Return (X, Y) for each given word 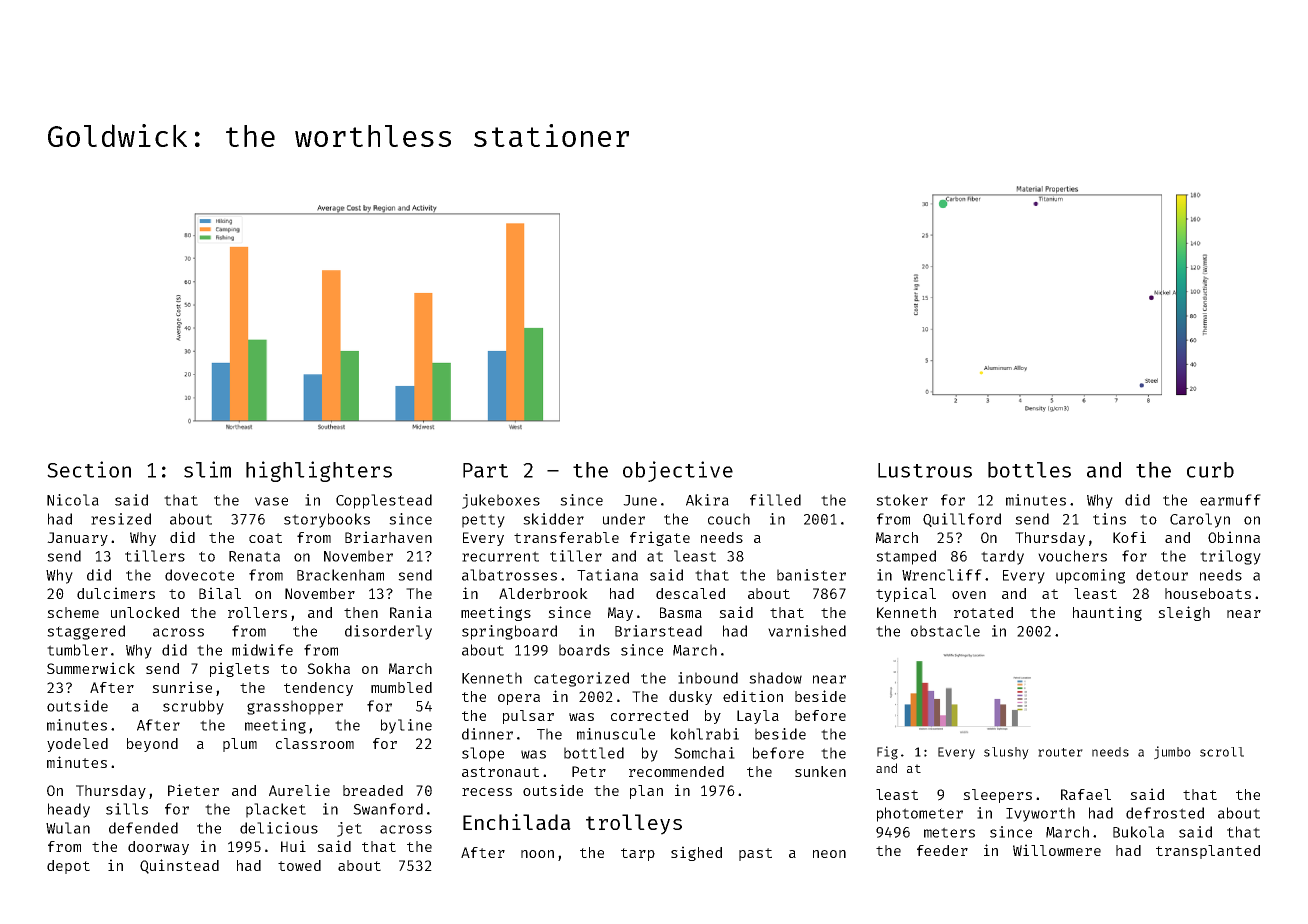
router (1060, 752)
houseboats (1208, 593)
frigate (660, 538)
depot (68, 867)
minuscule (616, 734)
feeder (942, 850)
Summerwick (91, 668)
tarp (638, 854)
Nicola (73, 500)
